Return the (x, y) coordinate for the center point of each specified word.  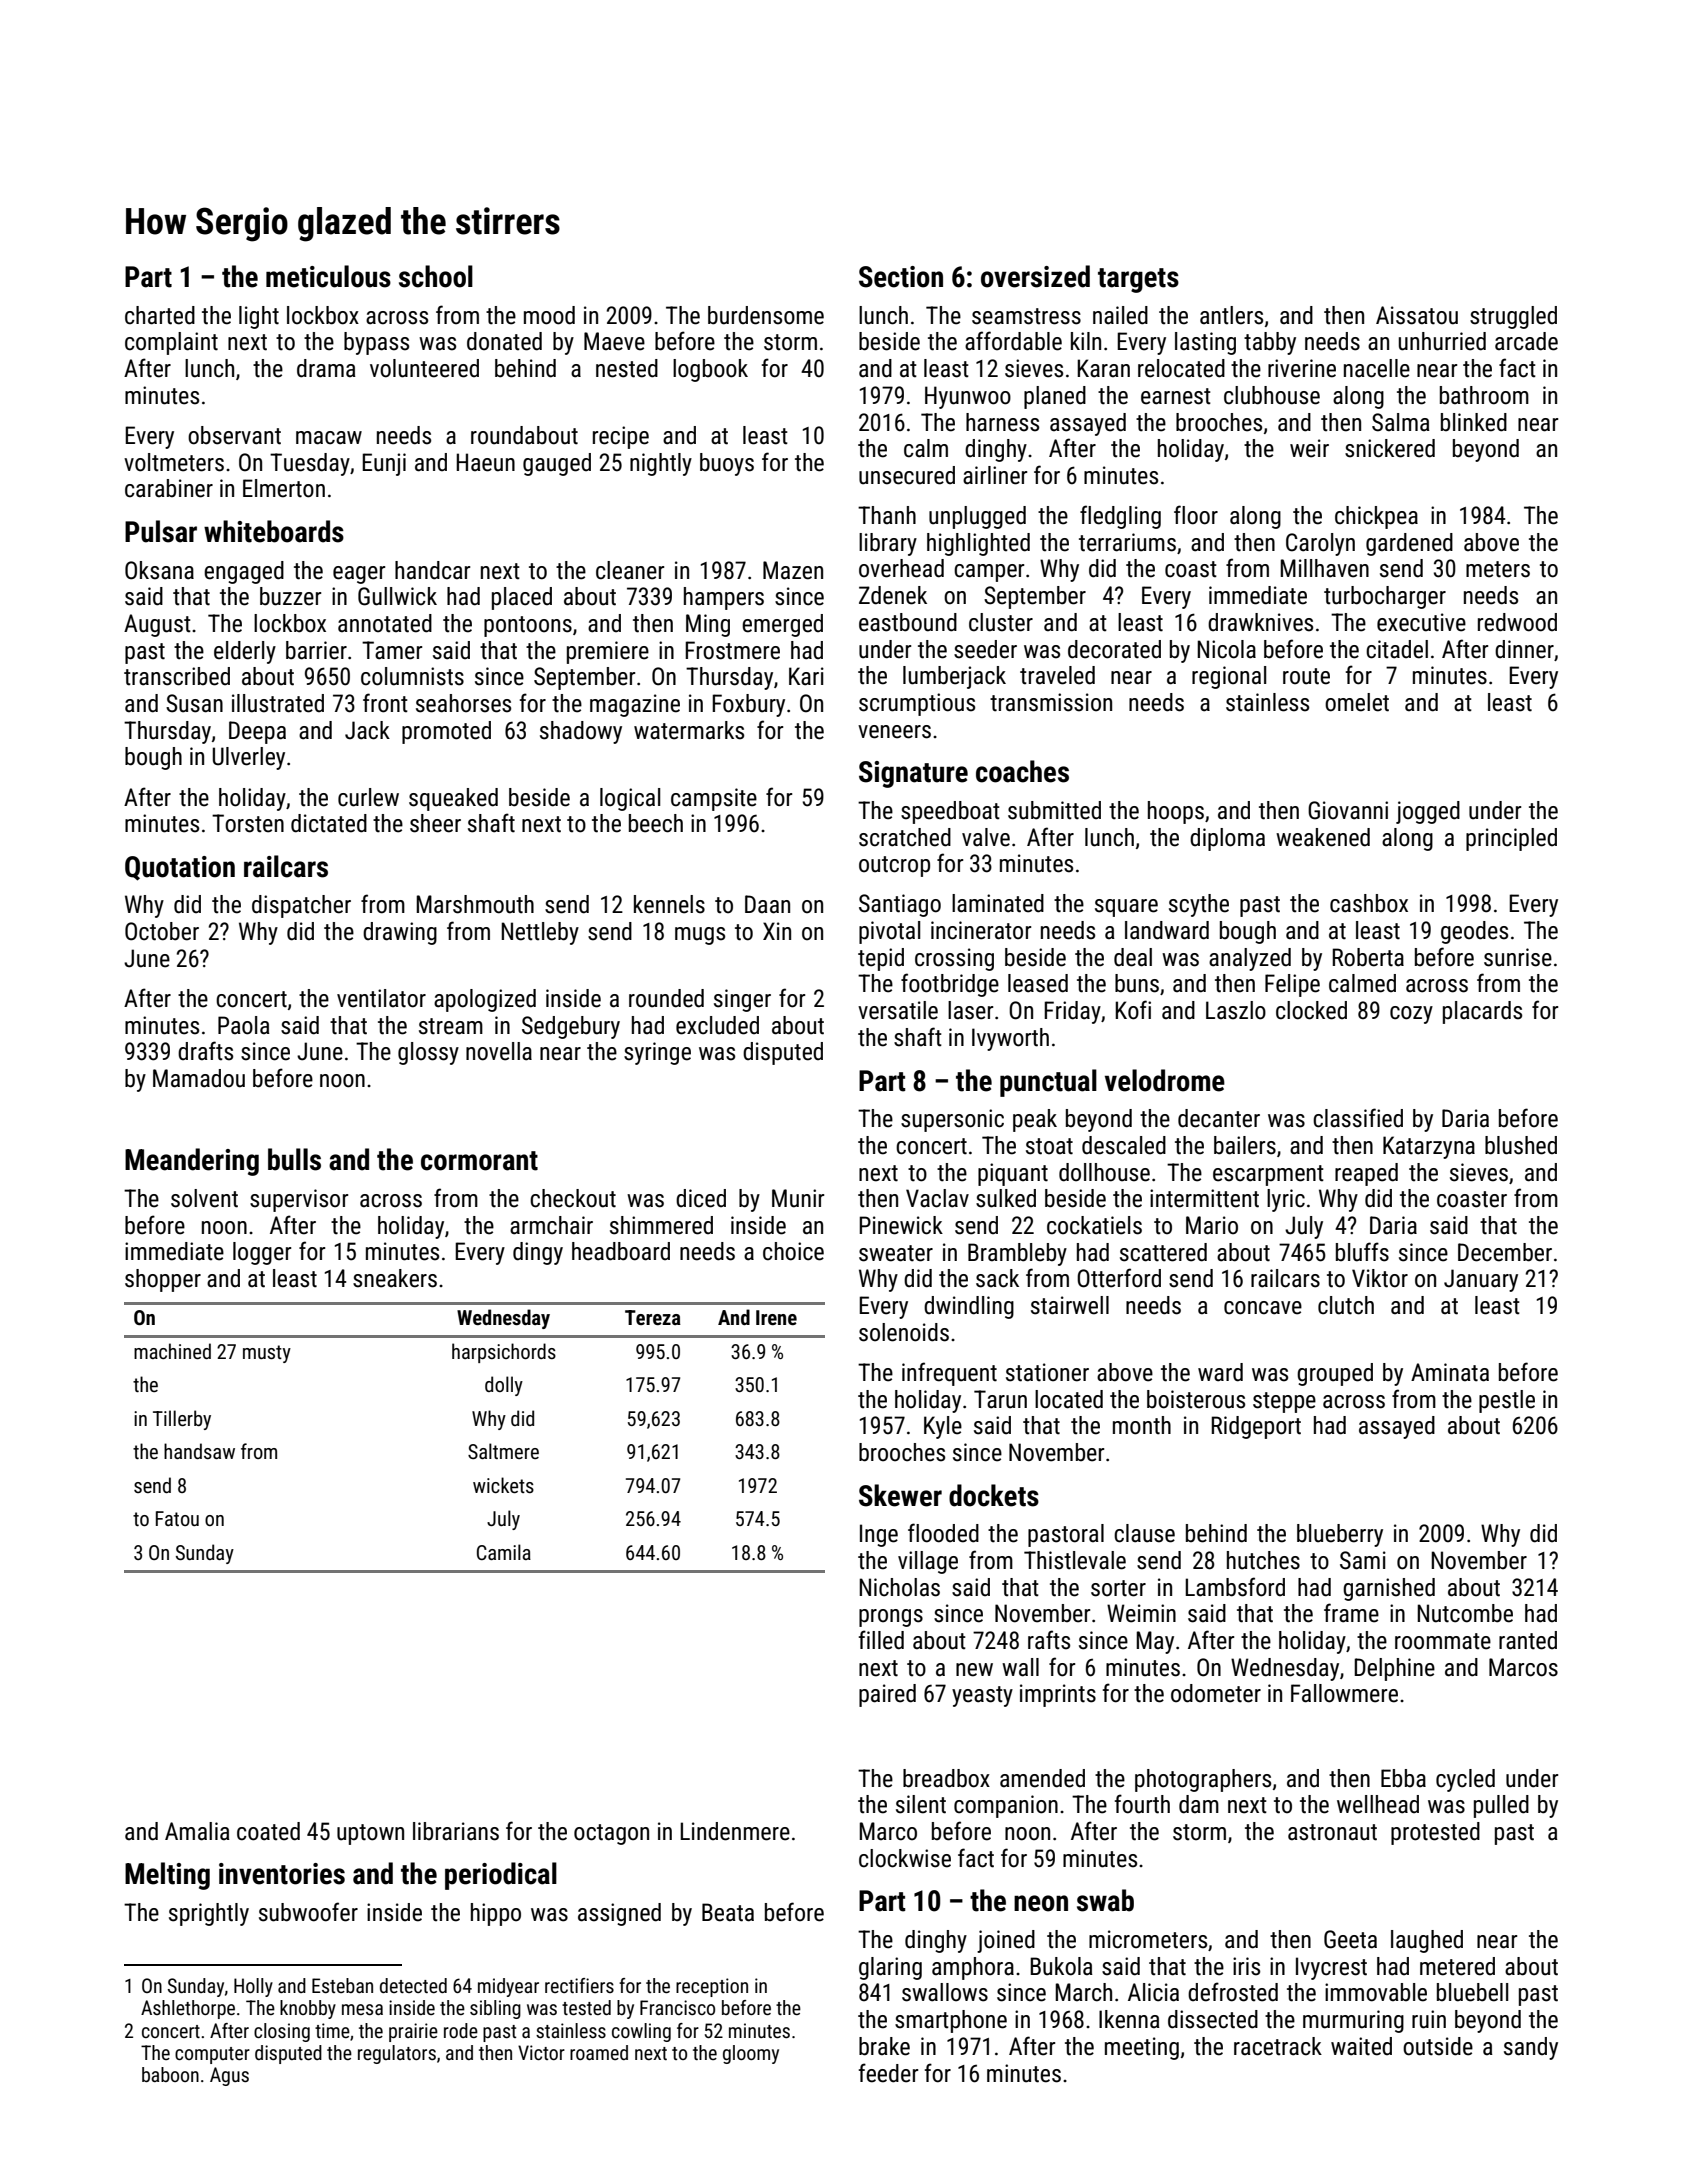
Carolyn (1320, 544)
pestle (1507, 1401)
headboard (621, 1251)
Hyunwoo (968, 397)
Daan (767, 904)
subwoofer (308, 1912)
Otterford (1119, 1278)
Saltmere (503, 1451)
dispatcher (301, 906)
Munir (798, 1198)
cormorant (479, 1161)
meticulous (328, 276)
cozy (1411, 1015)
